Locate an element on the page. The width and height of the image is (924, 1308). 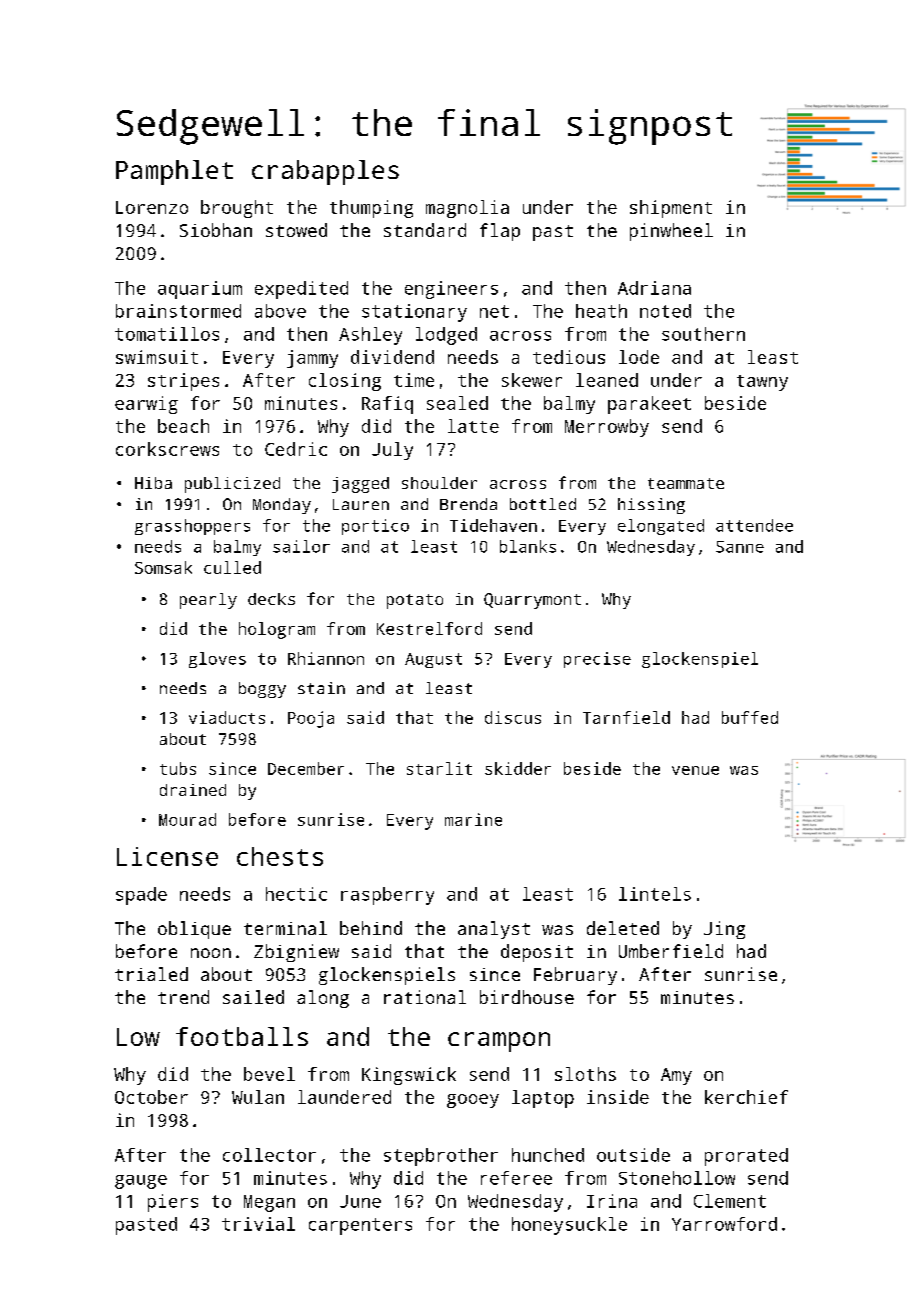
southern is located at coordinates (703, 334).
